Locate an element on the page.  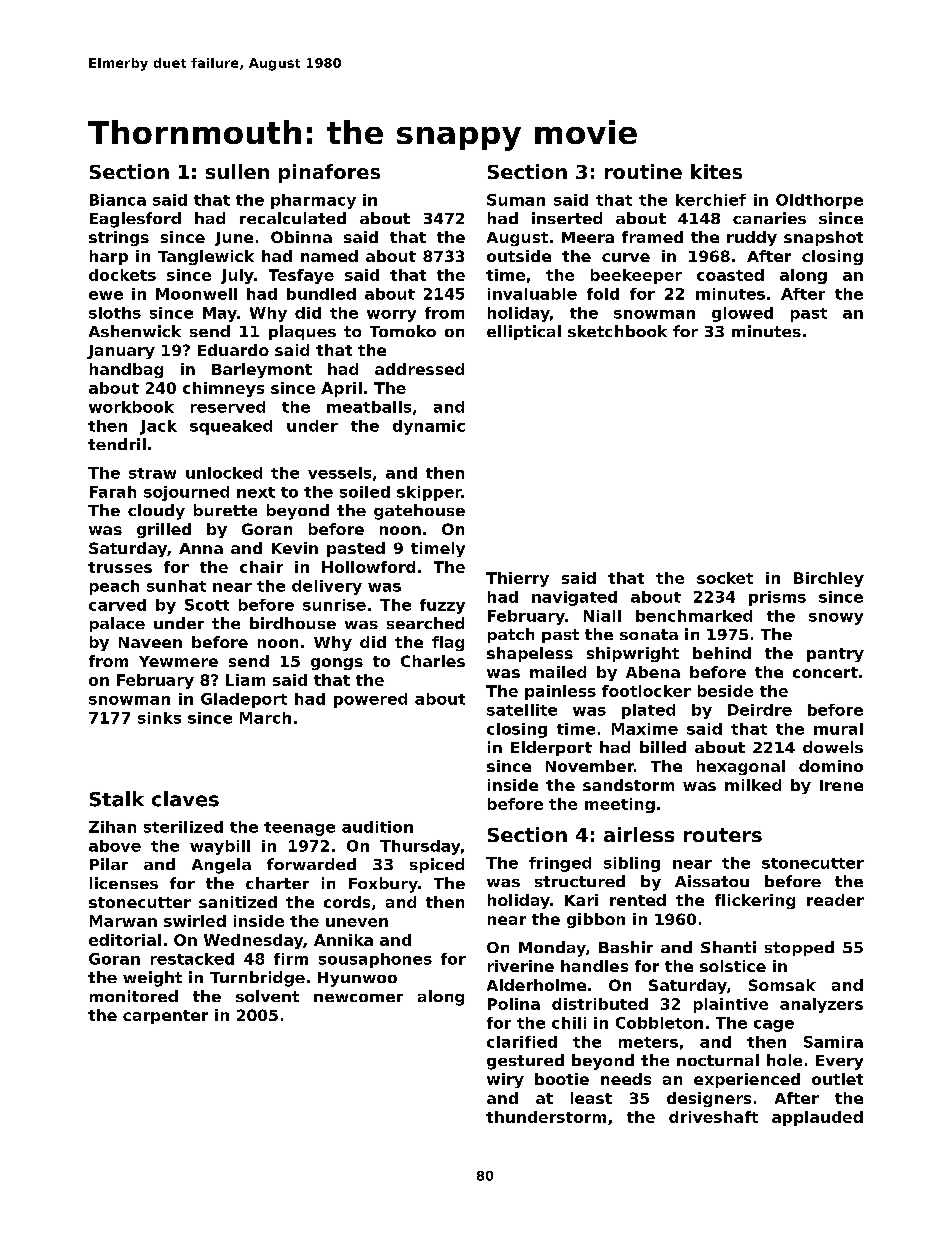
harp is located at coordinates (109, 257).
